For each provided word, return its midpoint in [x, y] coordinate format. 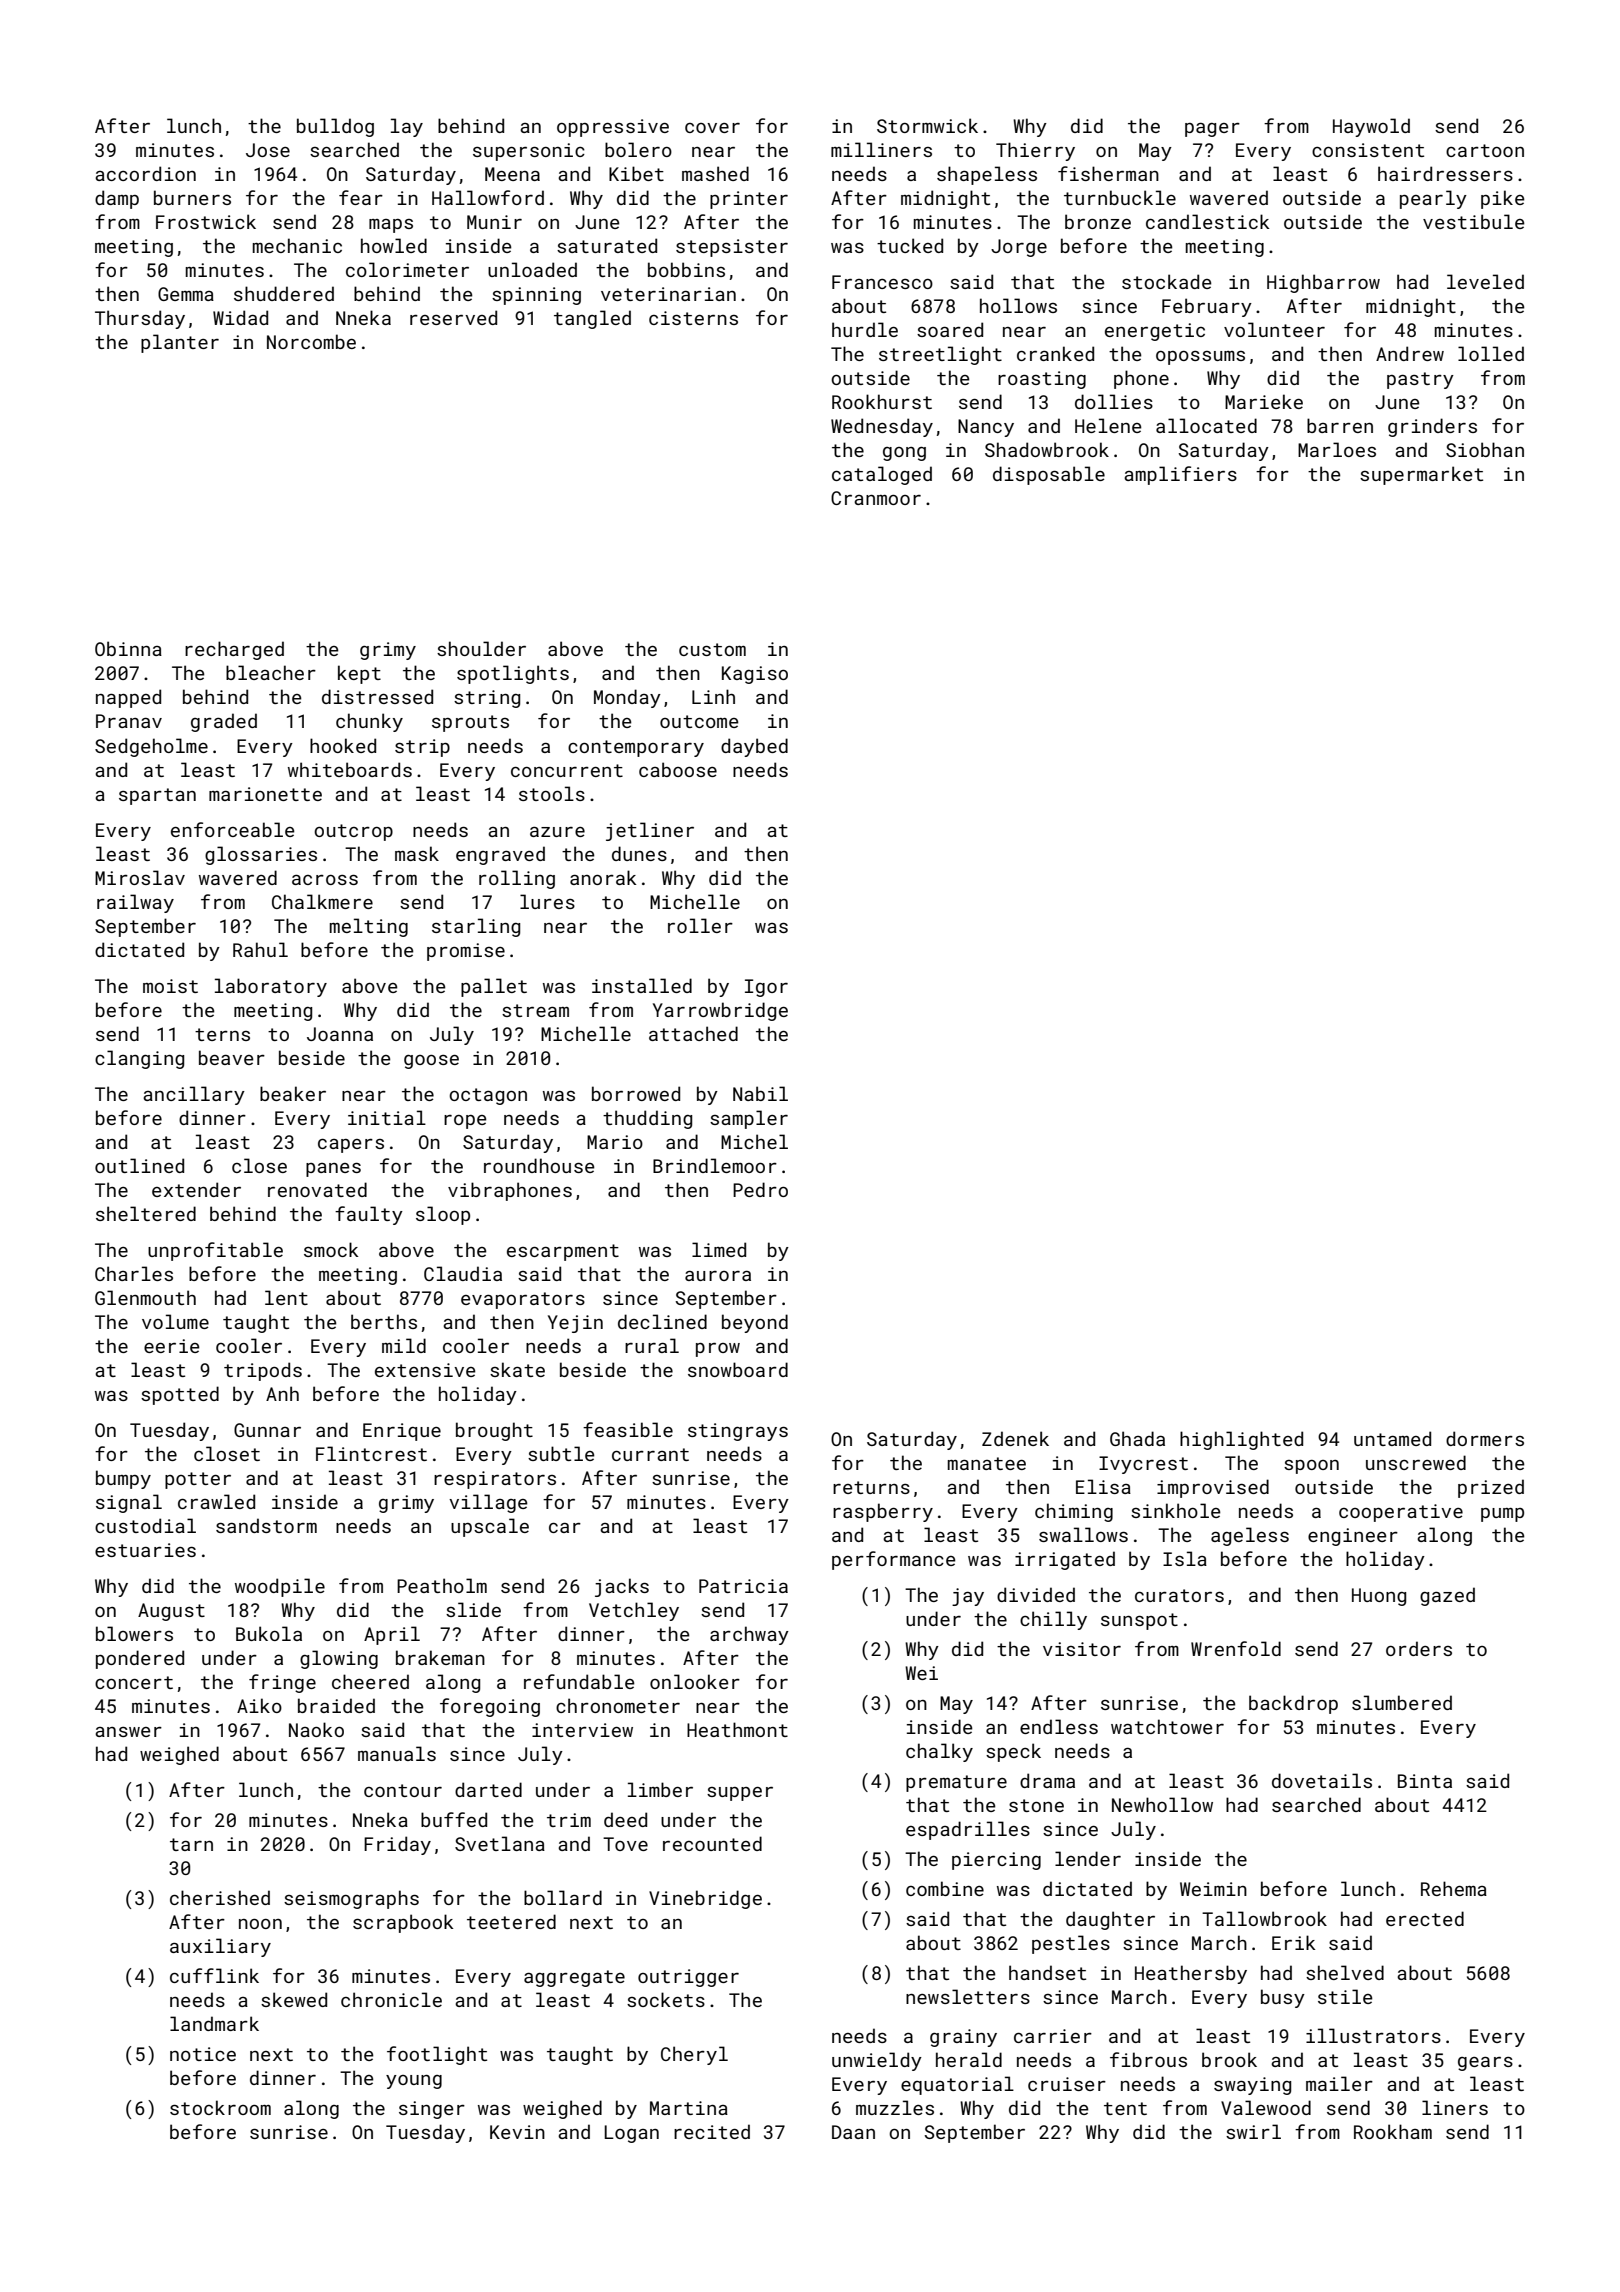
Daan [853, 2132]
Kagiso [755, 675]
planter [180, 343]
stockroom [220, 2107]
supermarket [1421, 475]
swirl [1253, 2131]
